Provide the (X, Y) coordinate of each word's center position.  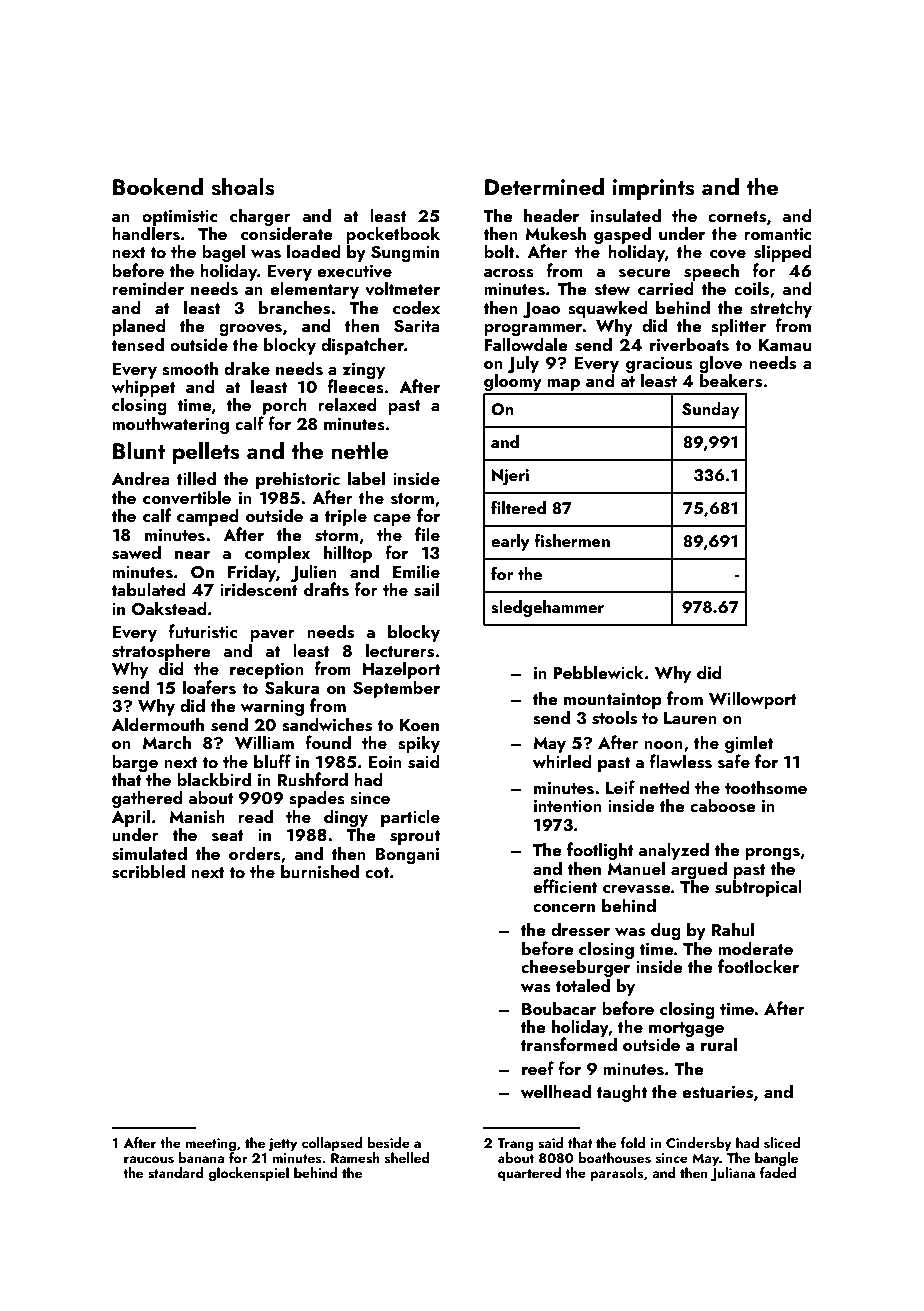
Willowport (753, 700)
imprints (654, 189)
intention (568, 806)
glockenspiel (248, 1174)
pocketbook (393, 235)
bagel (223, 253)
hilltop (348, 554)
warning (272, 708)
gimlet (749, 744)
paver (272, 636)
